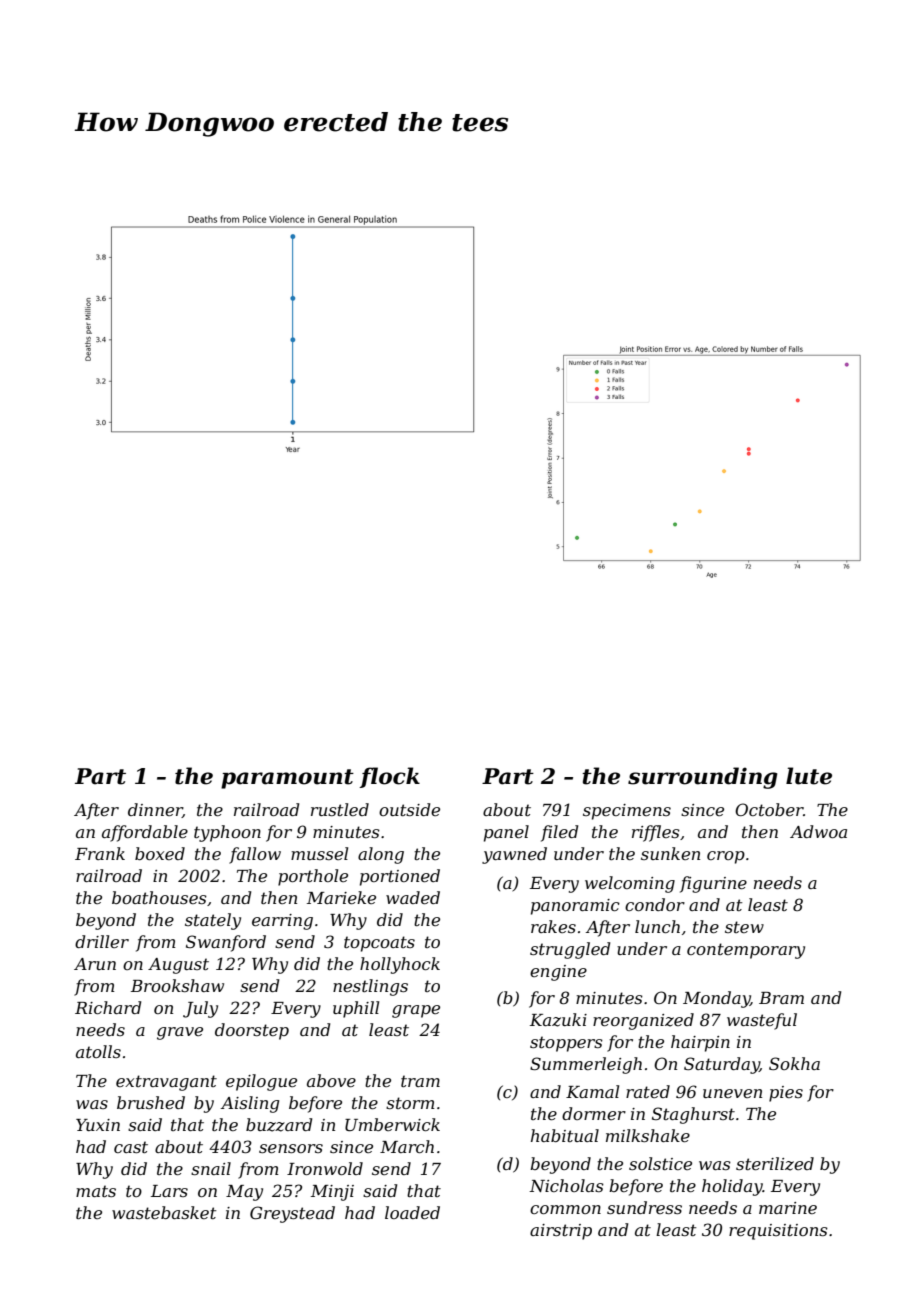 This screenshot has width=924, height=1314. Describe the element at coordinates (98, 1051) in the screenshot. I see `atolls` at that location.
